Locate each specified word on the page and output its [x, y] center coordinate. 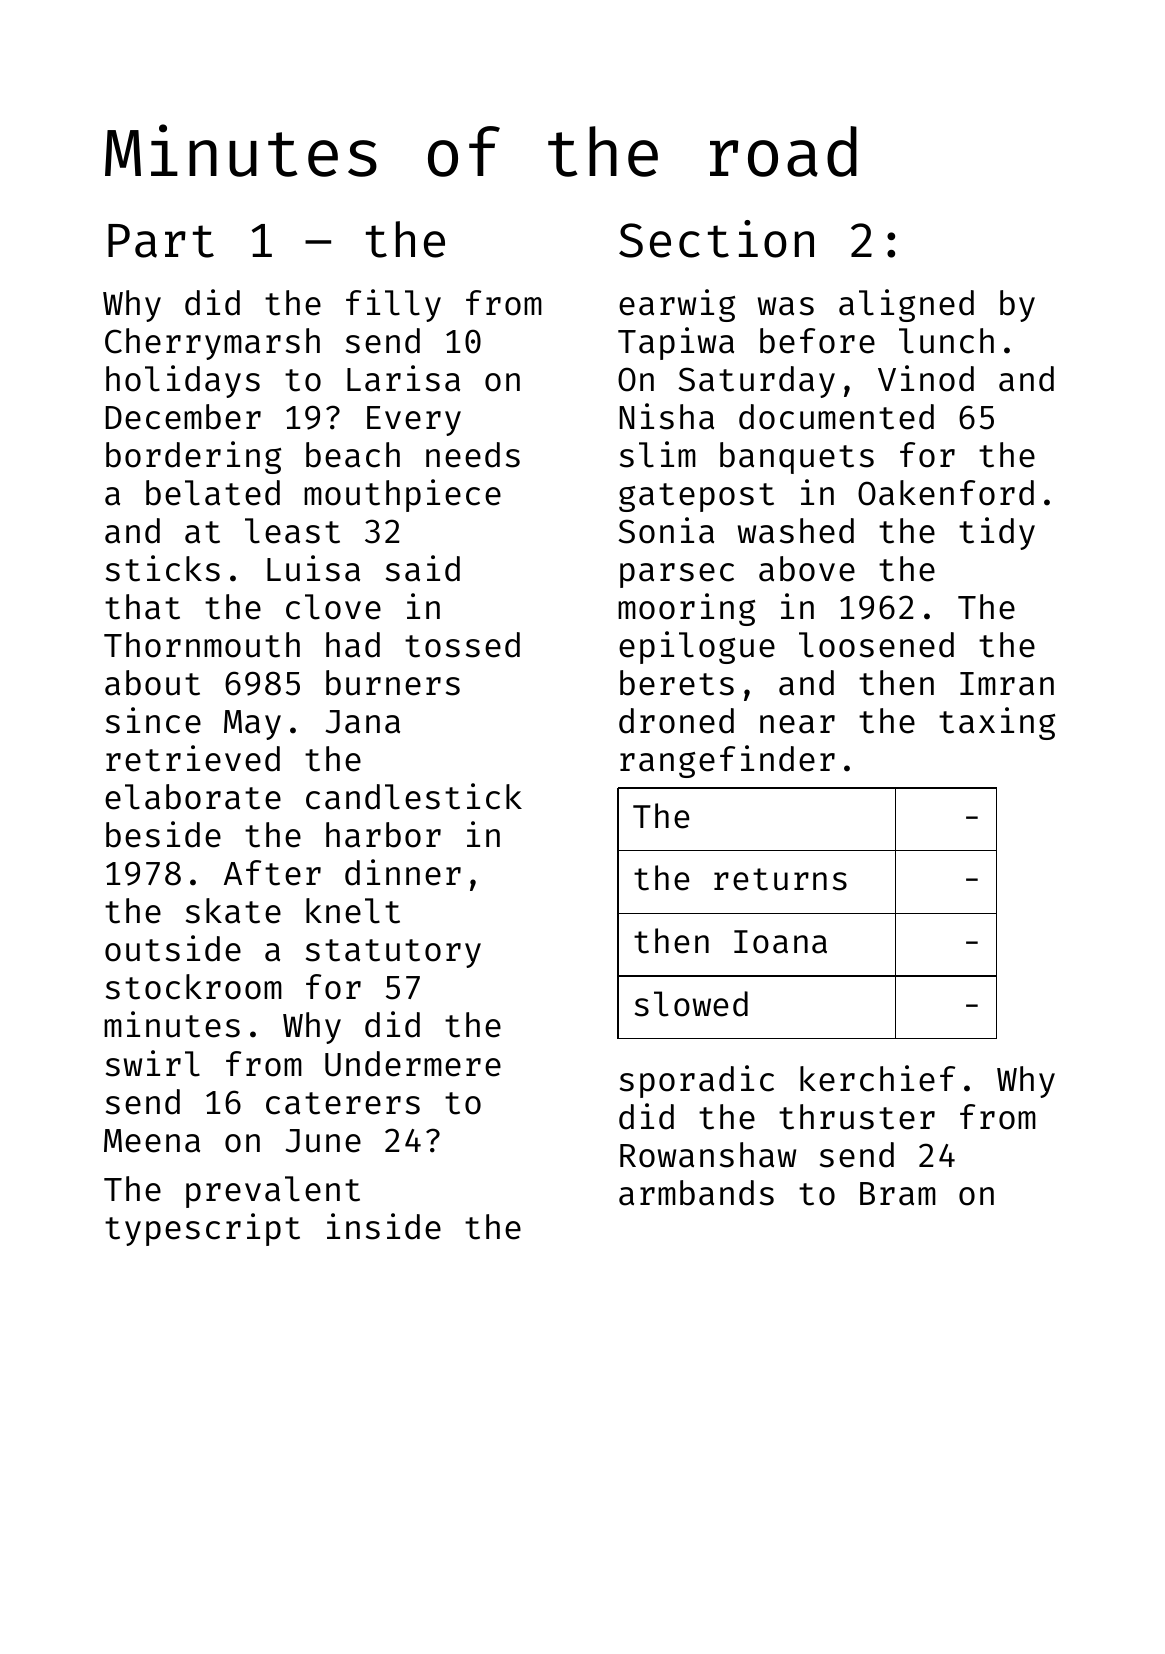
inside [384, 1226]
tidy [997, 533]
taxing [997, 723]
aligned [906, 305]
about [152, 683]
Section [716, 239]
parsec [677, 575]
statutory [393, 953]
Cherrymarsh [212, 344]
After [272, 873]
